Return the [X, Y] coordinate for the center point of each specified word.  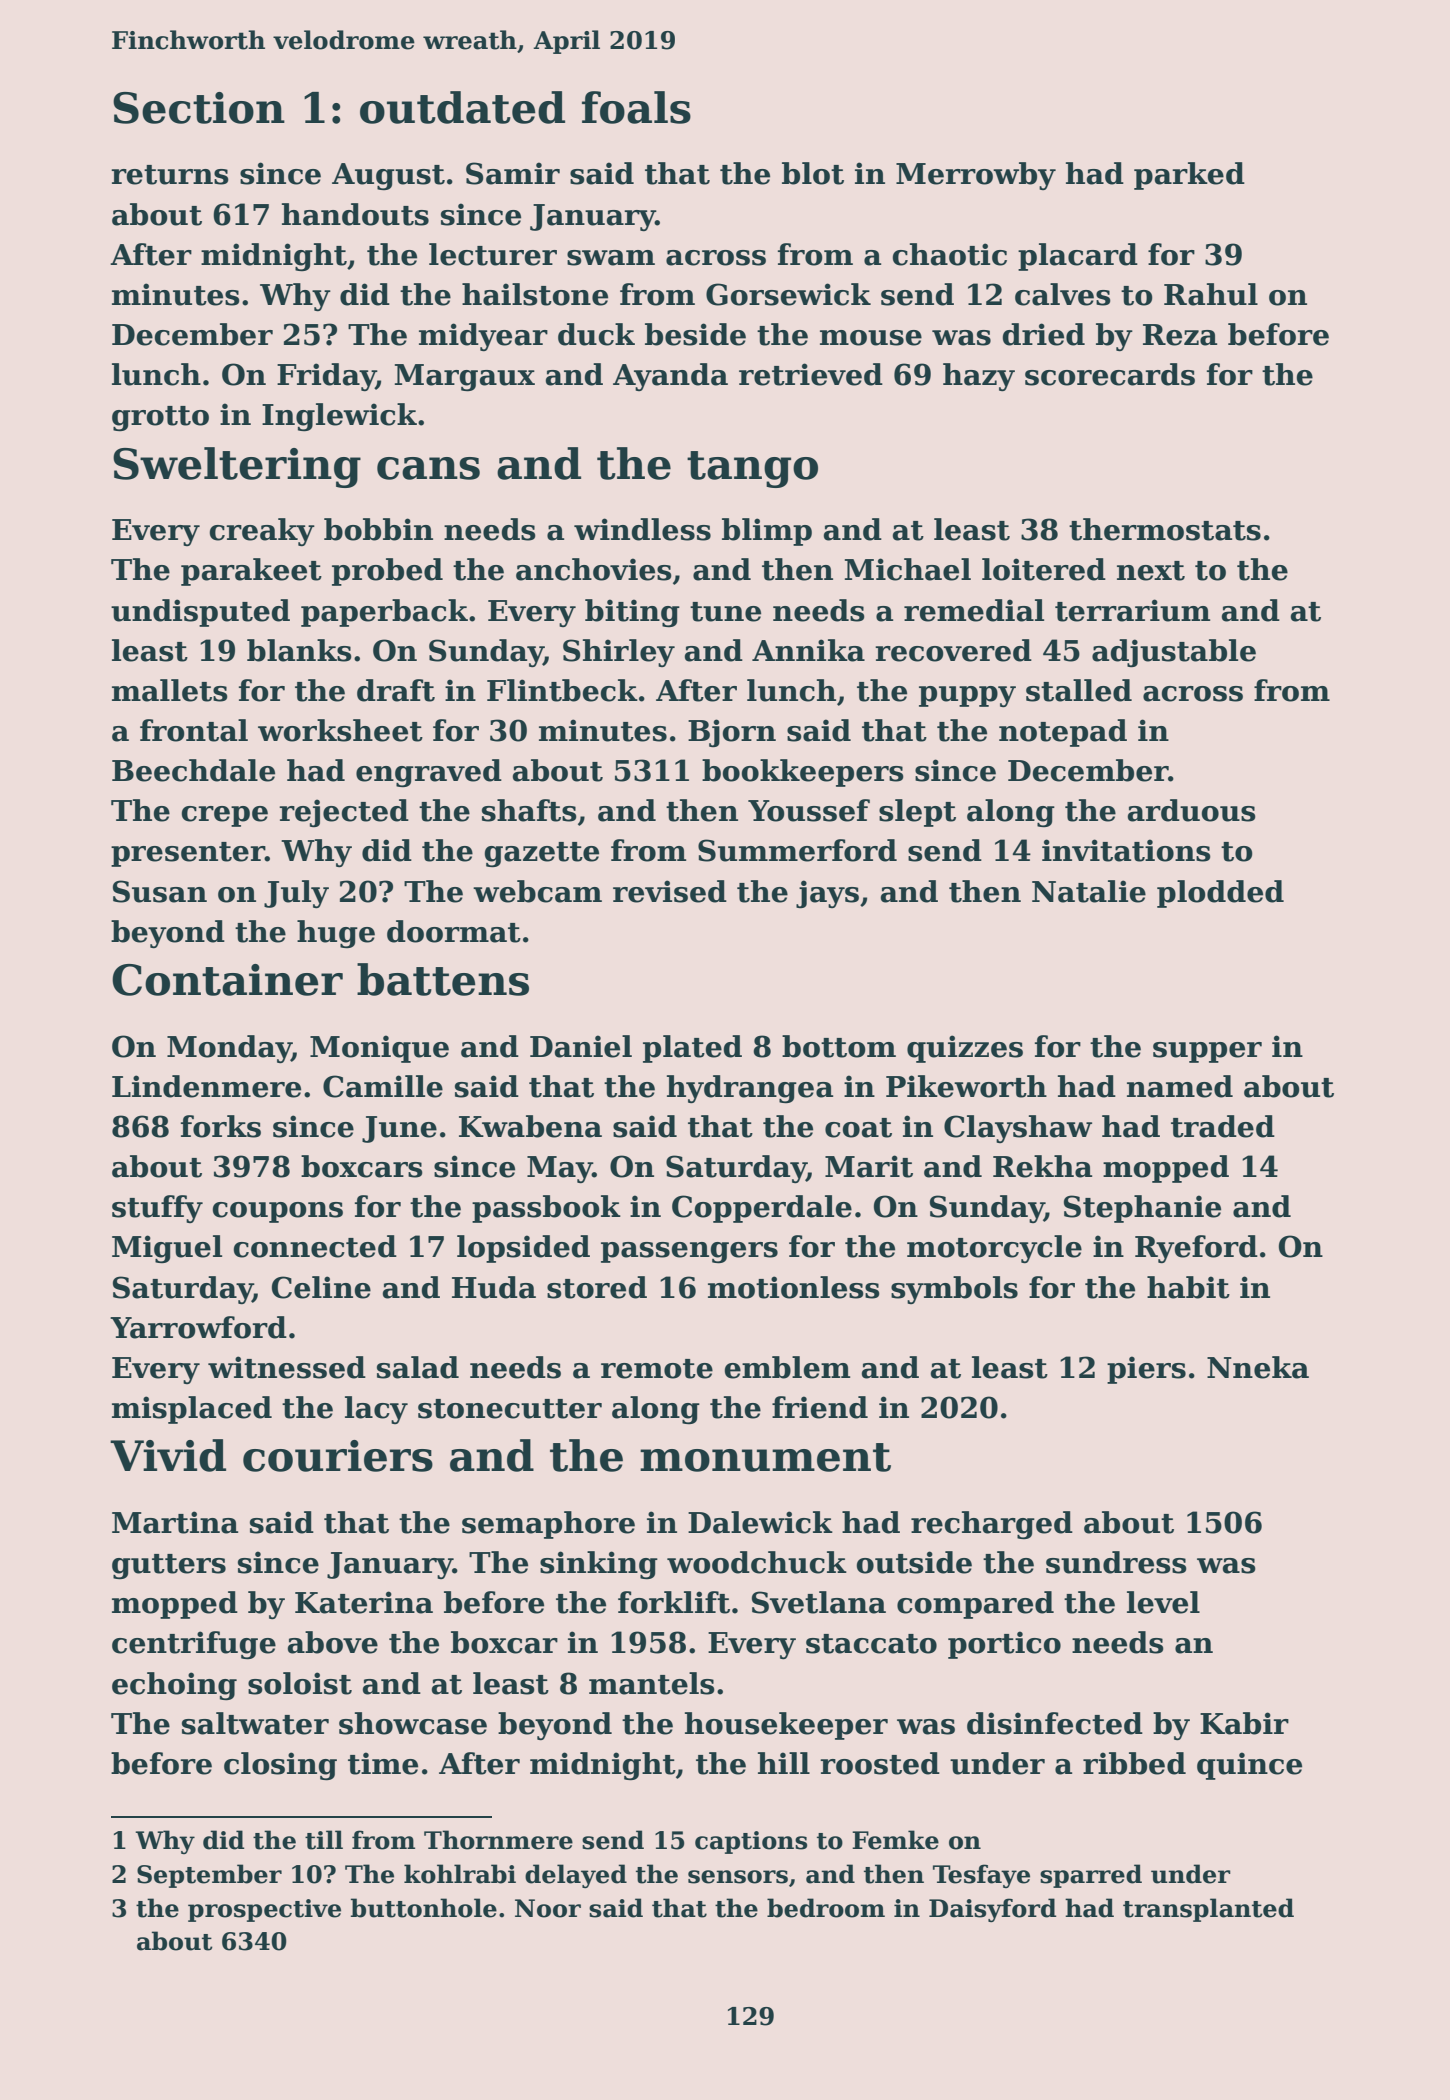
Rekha [1042, 1166]
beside [695, 334]
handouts [355, 214]
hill [784, 1763]
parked [1189, 176]
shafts [529, 810]
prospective [264, 1910]
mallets [170, 690]
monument [765, 1457]
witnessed [287, 1367]
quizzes [965, 1049]
